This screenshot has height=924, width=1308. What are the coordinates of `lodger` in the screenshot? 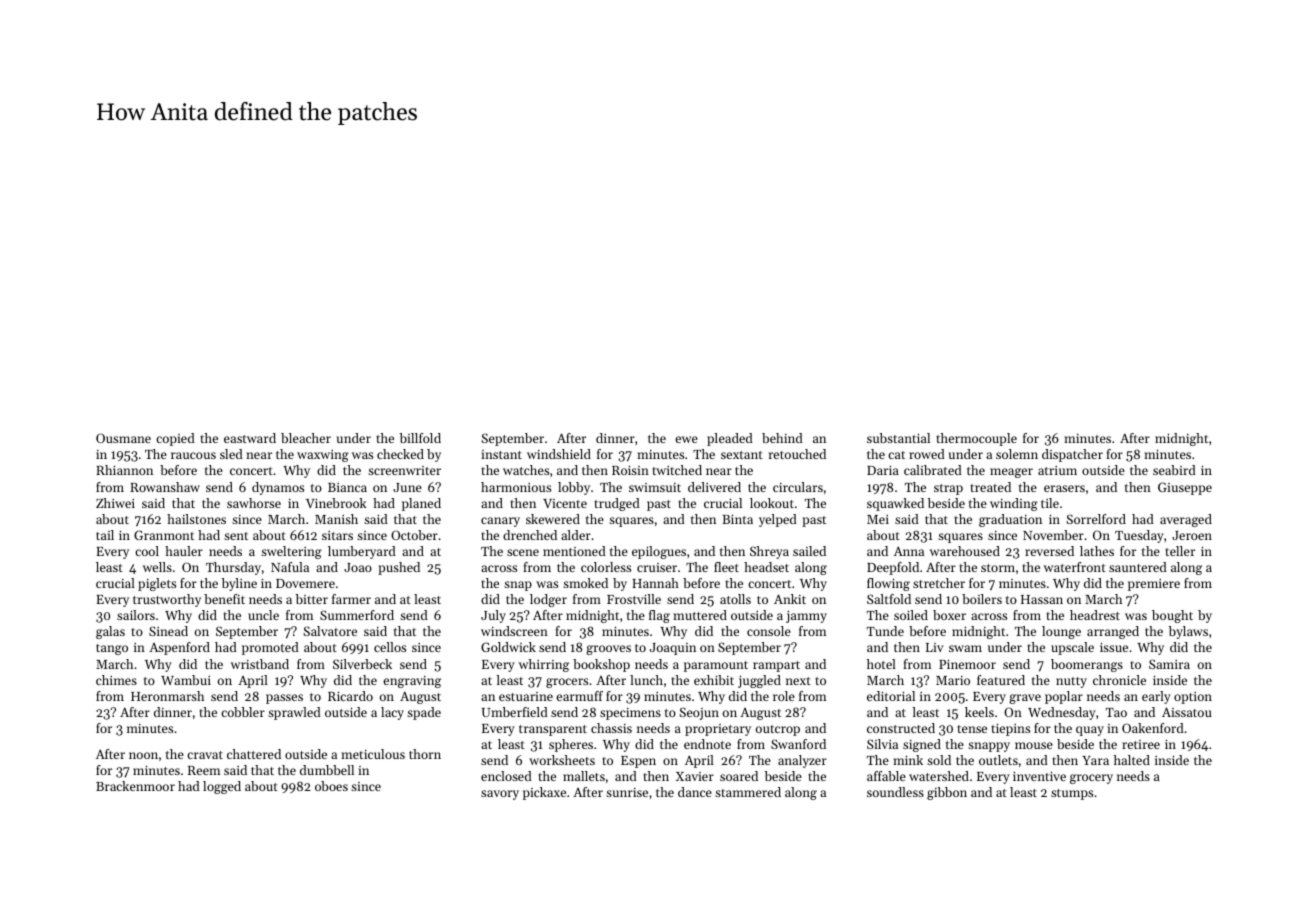 It's located at (548, 600).
